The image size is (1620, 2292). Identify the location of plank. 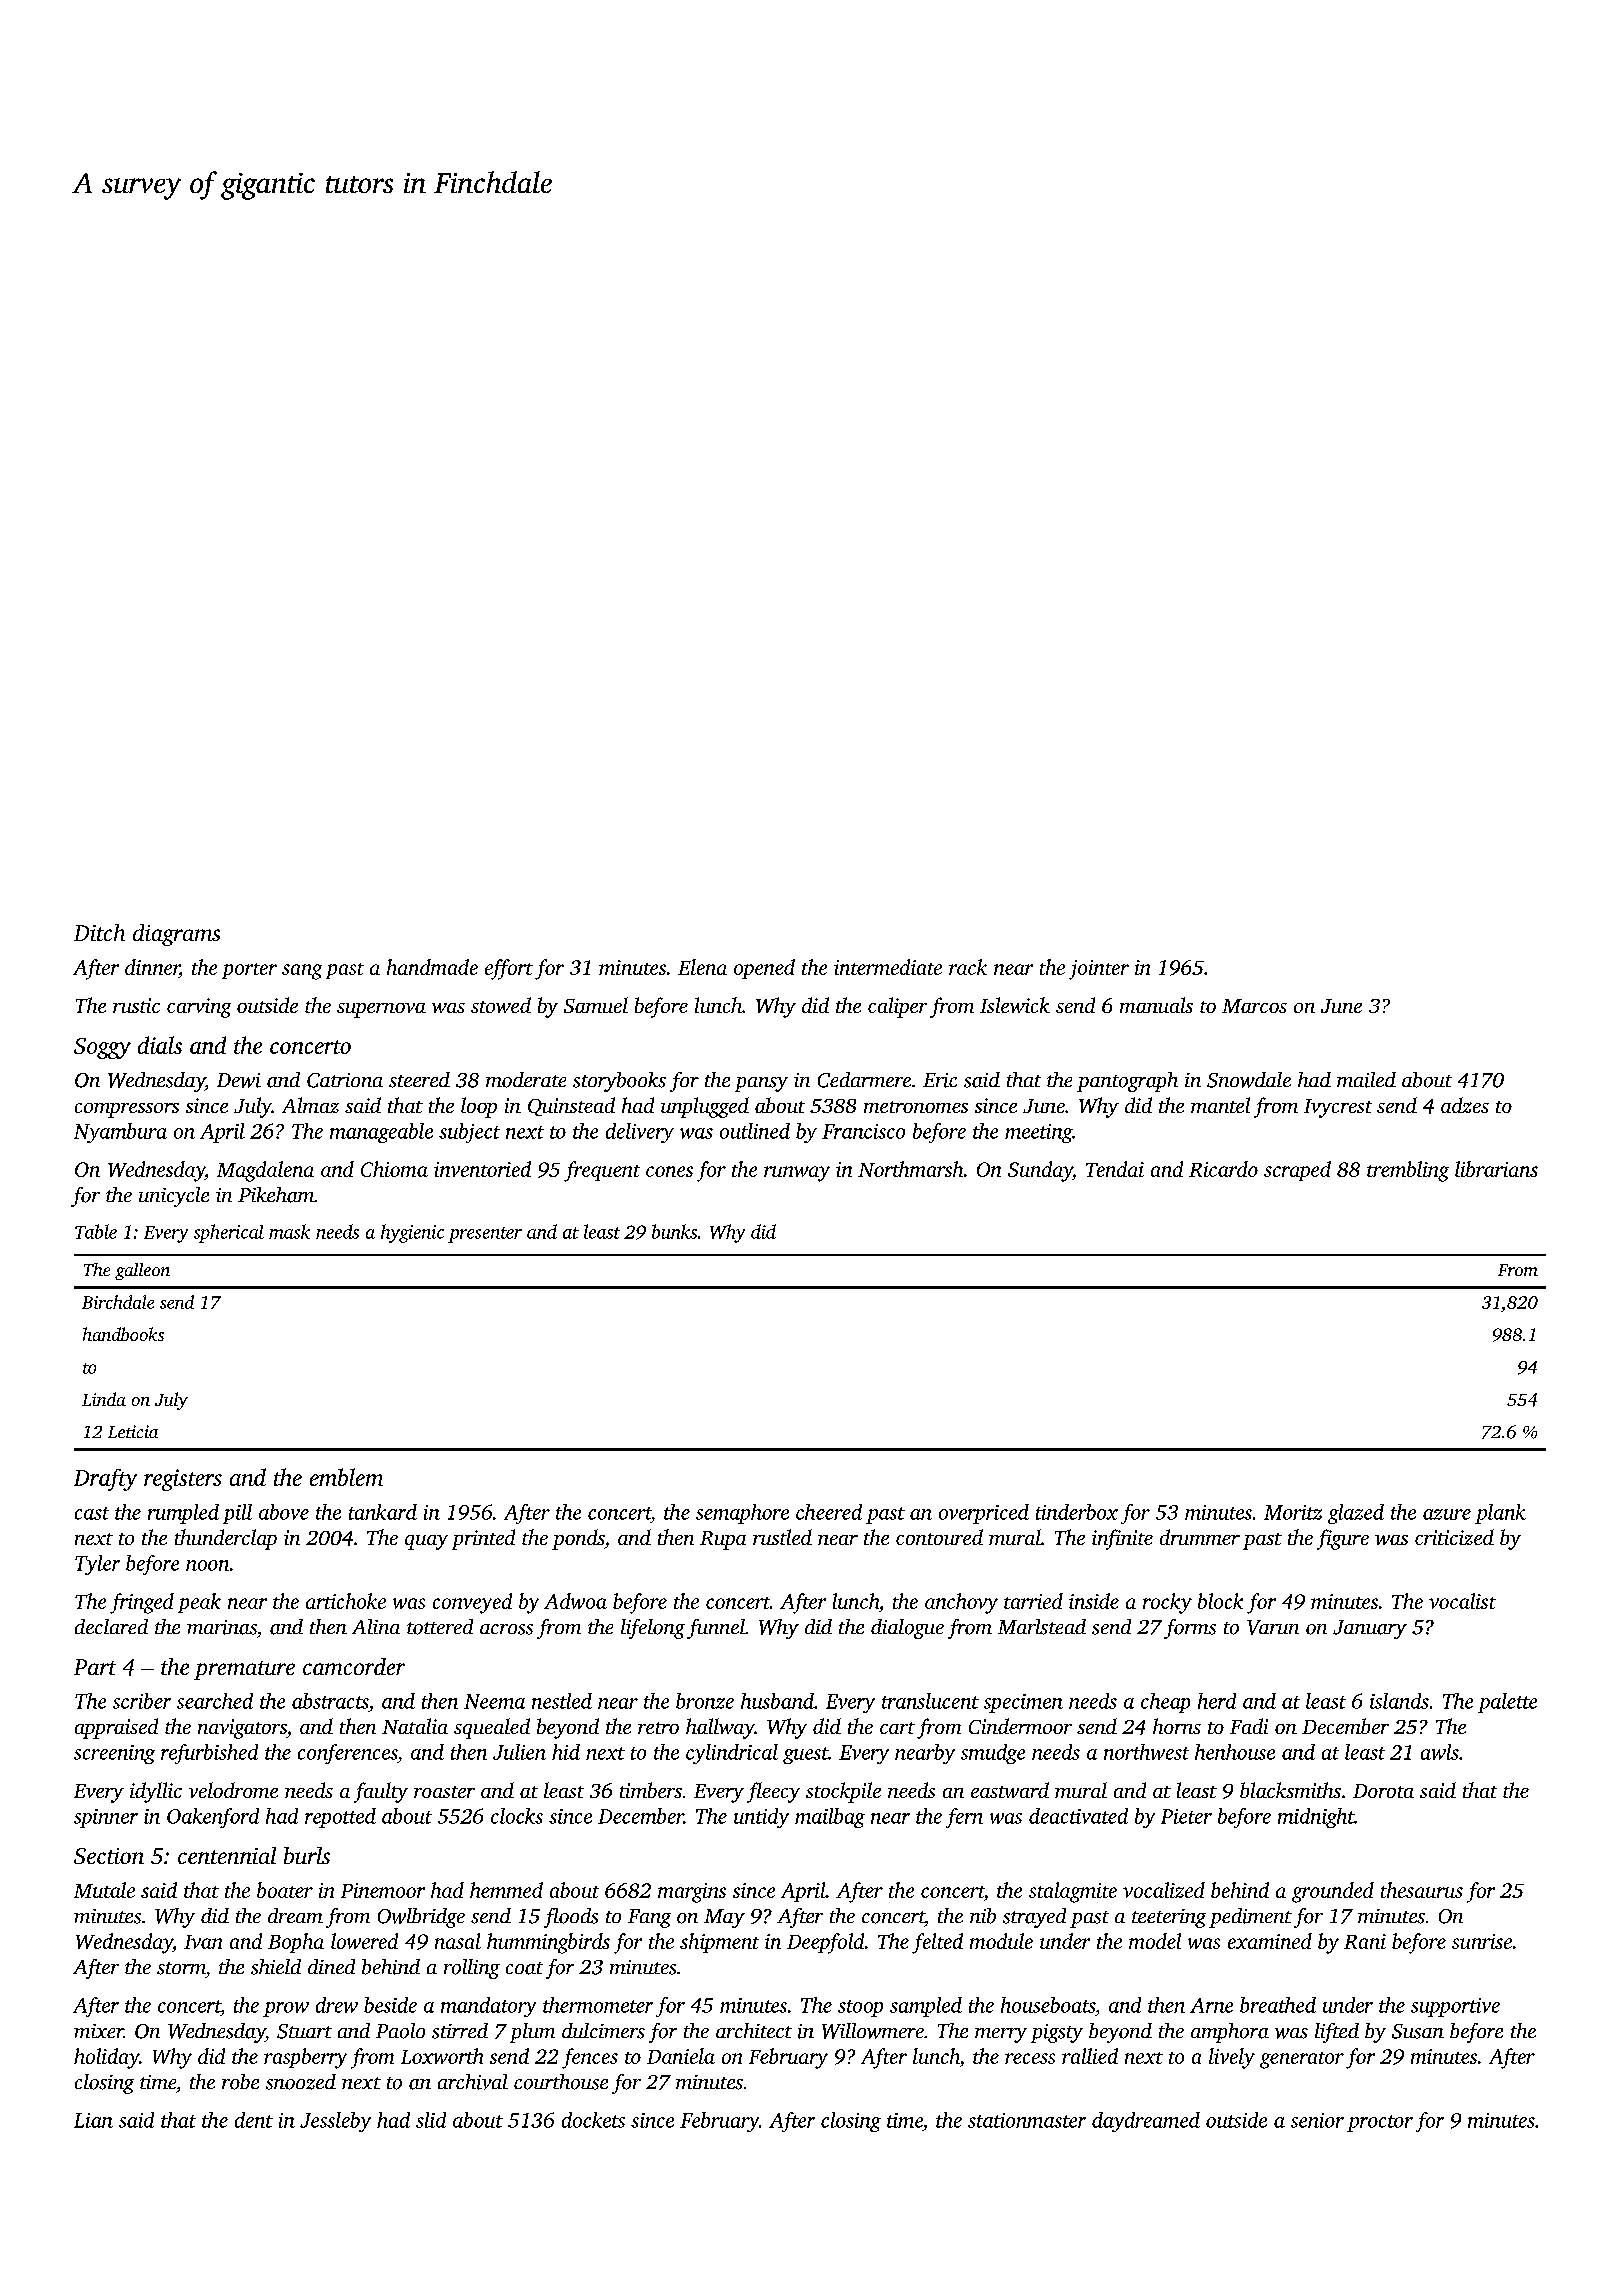
(1500, 1514).
